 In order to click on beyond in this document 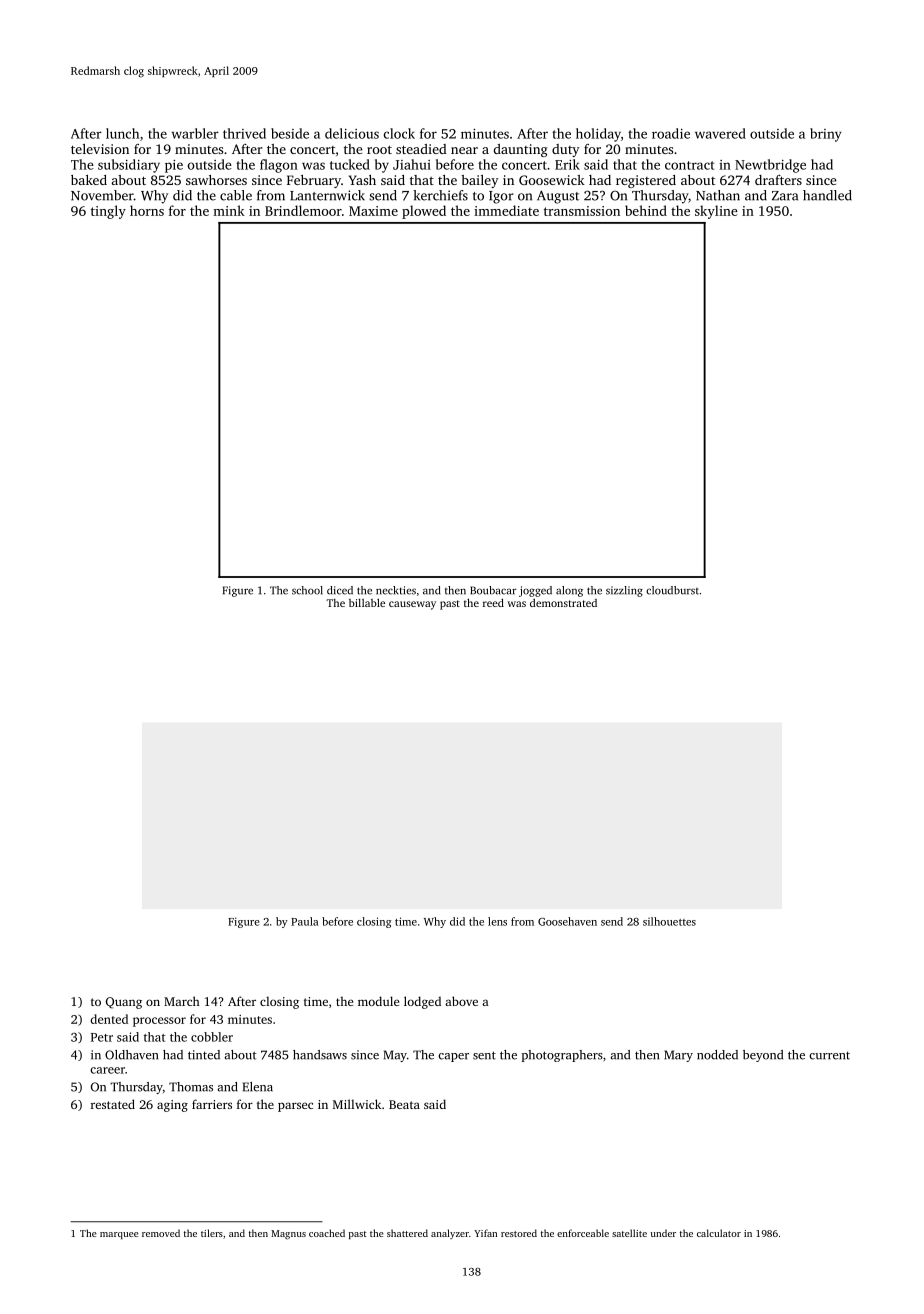, I will do `click(763, 1056)`.
